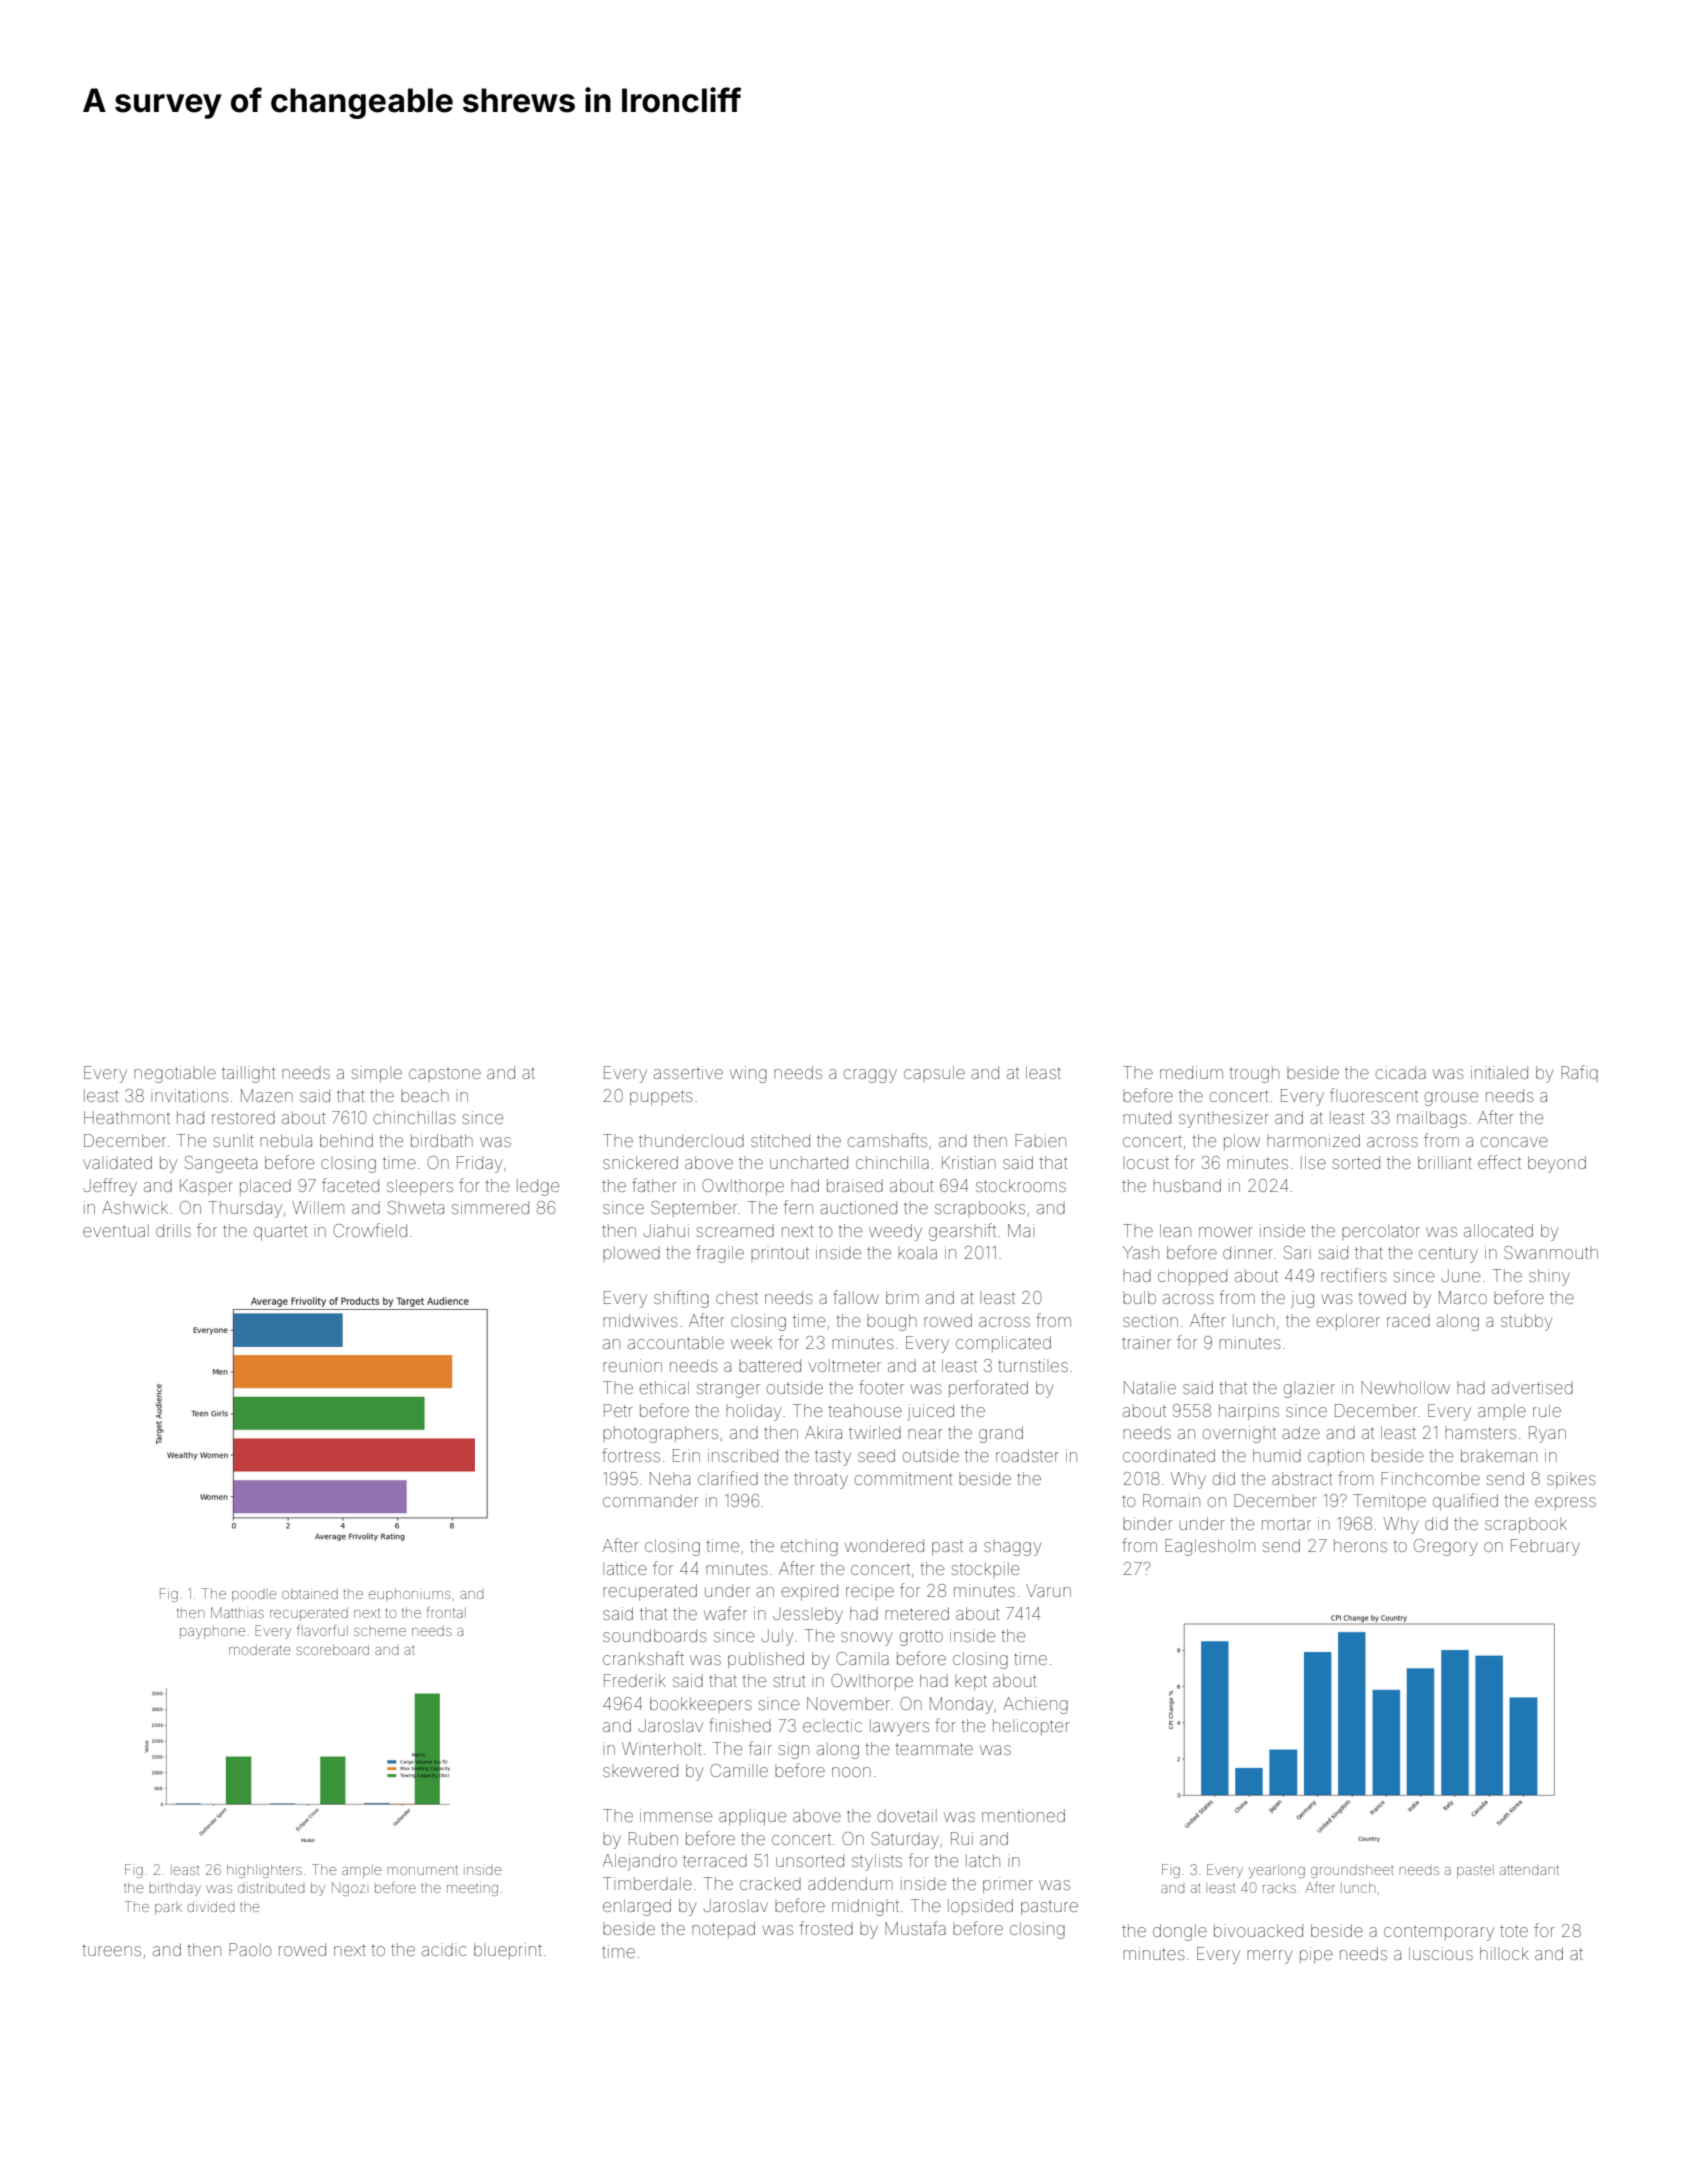  Describe the element at coordinates (264, 1871) in the screenshot. I see `highlighters` at that location.
